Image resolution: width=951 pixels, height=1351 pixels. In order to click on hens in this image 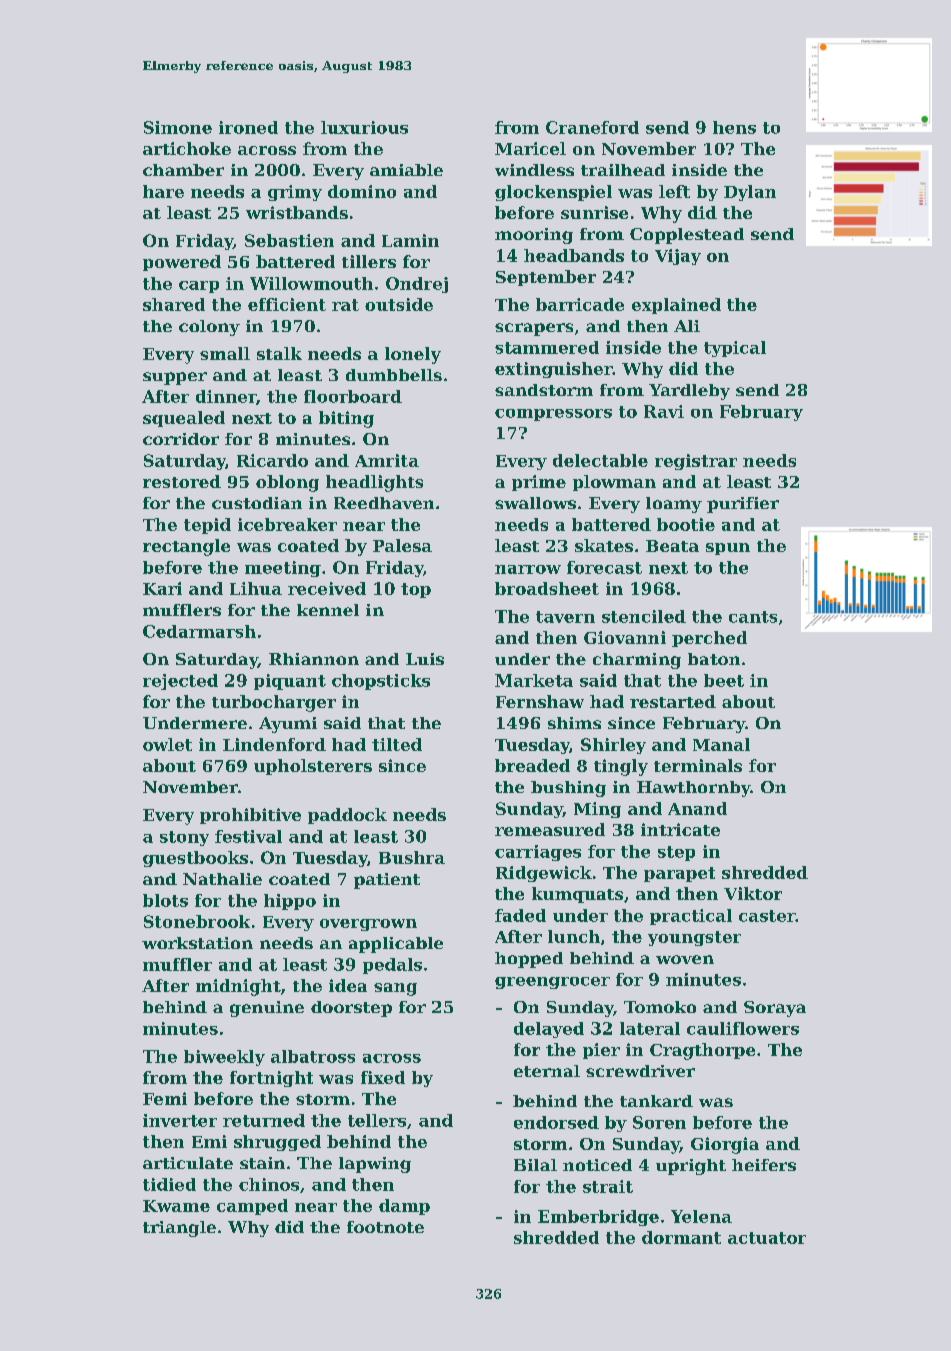, I will do `click(734, 127)`.
